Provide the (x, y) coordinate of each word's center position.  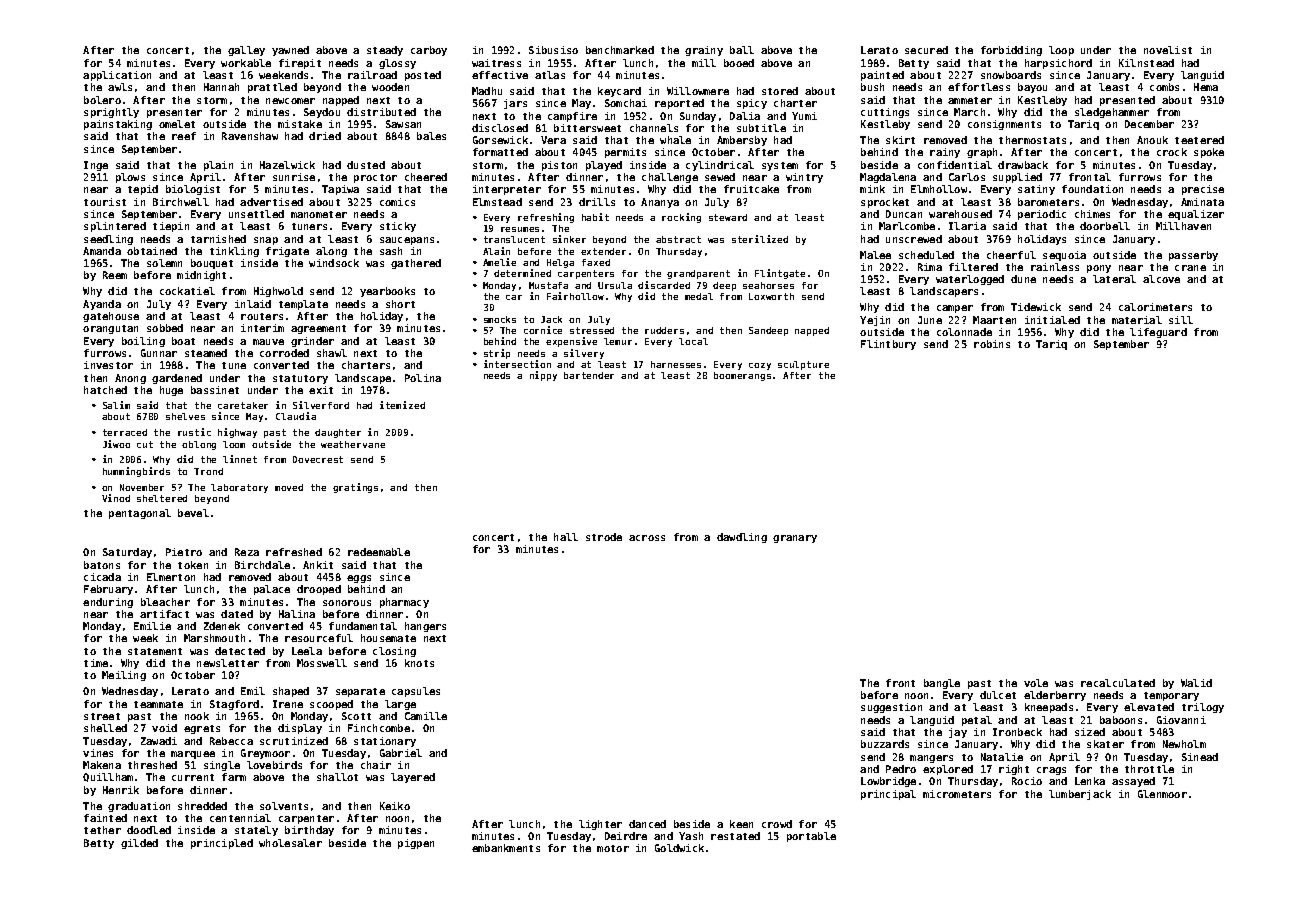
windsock (334, 263)
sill (1181, 320)
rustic (194, 432)
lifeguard (1158, 333)
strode (604, 537)
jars (515, 104)
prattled (272, 88)
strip (497, 354)
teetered (1199, 140)
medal (699, 296)
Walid (1196, 683)
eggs (359, 579)
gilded (139, 844)
